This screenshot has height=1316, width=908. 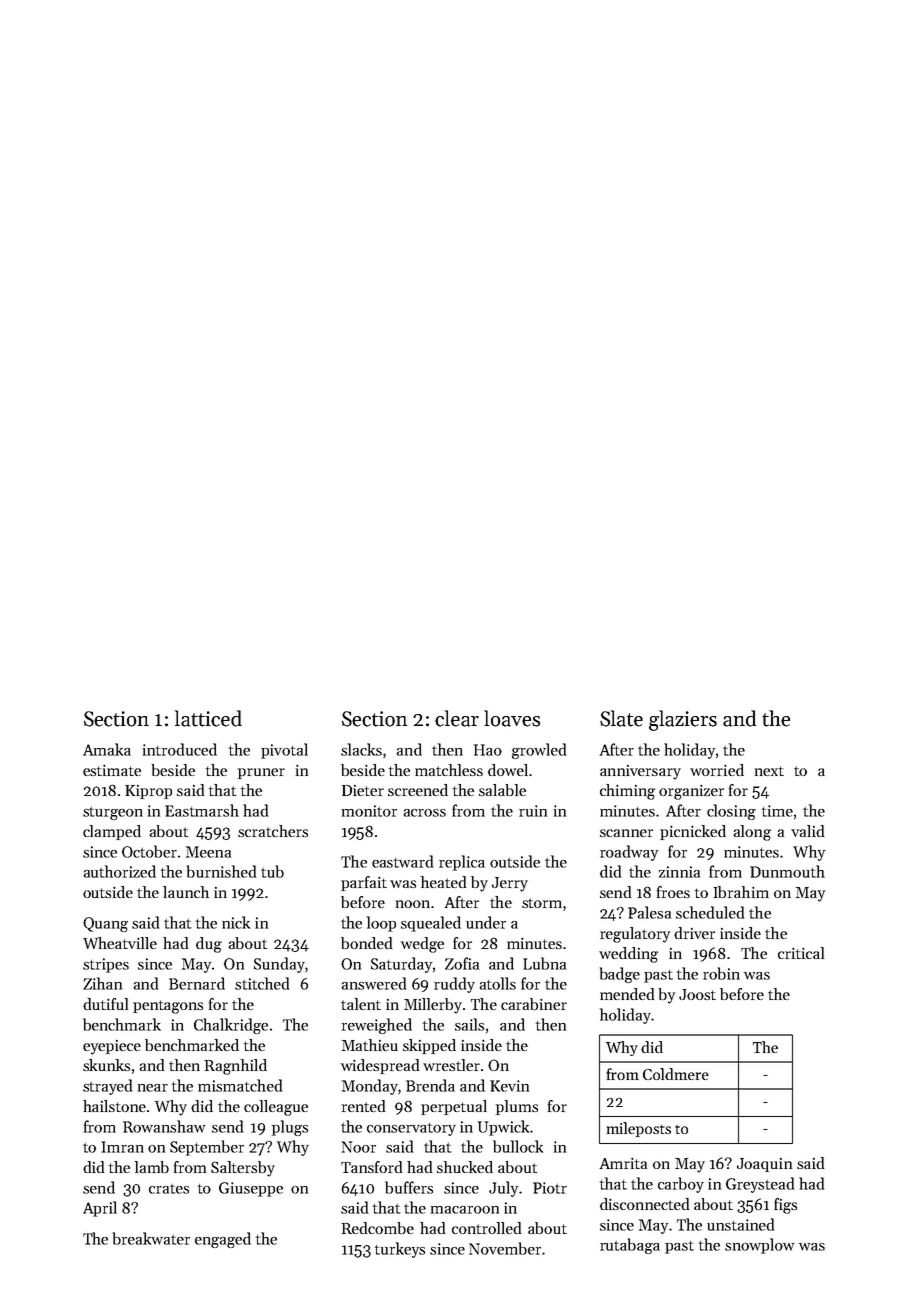 What do you see at coordinates (640, 772) in the screenshot?
I see `anniversary` at bounding box center [640, 772].
